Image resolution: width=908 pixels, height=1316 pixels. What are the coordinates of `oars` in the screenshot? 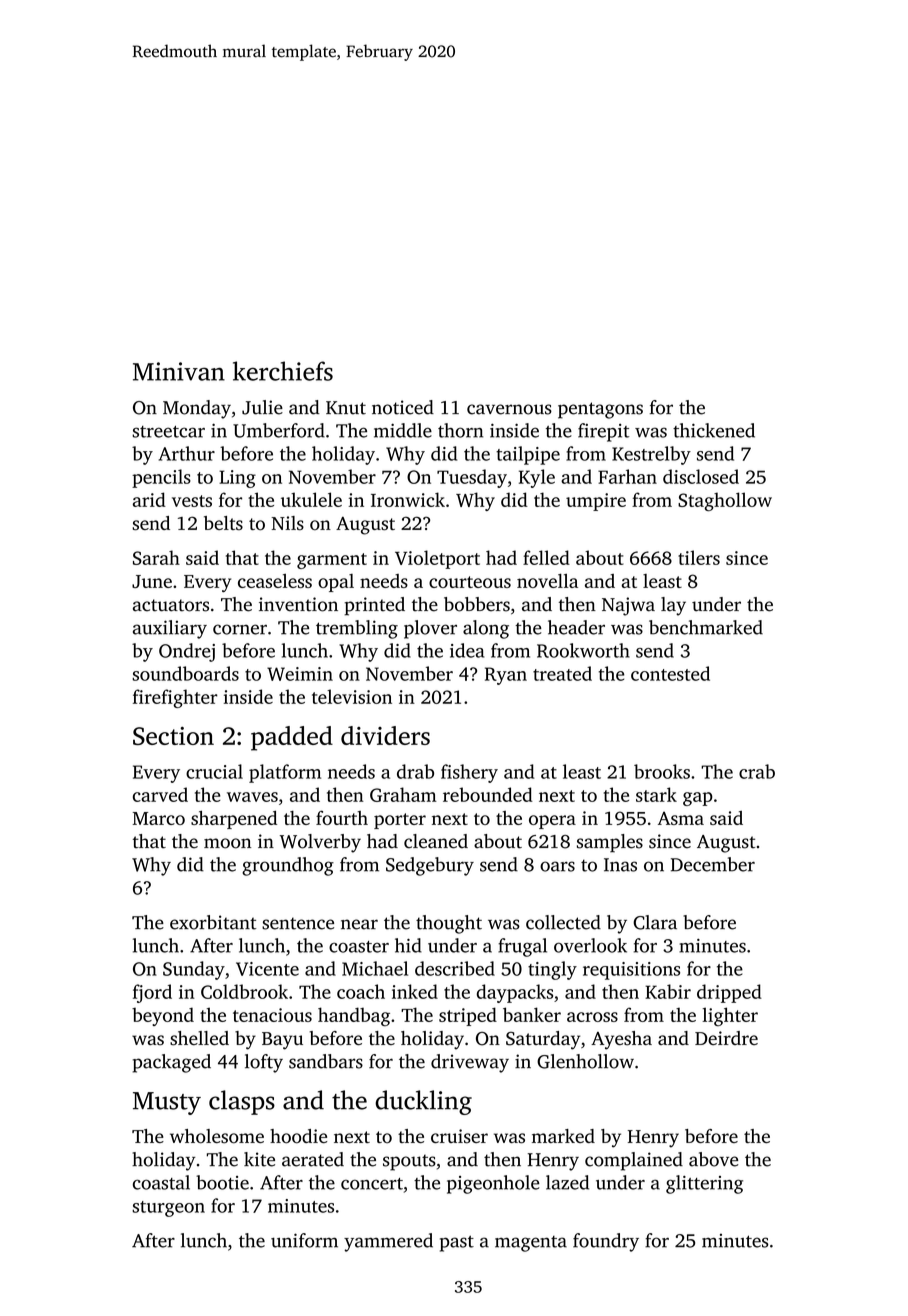 It's located at (557, 866).
